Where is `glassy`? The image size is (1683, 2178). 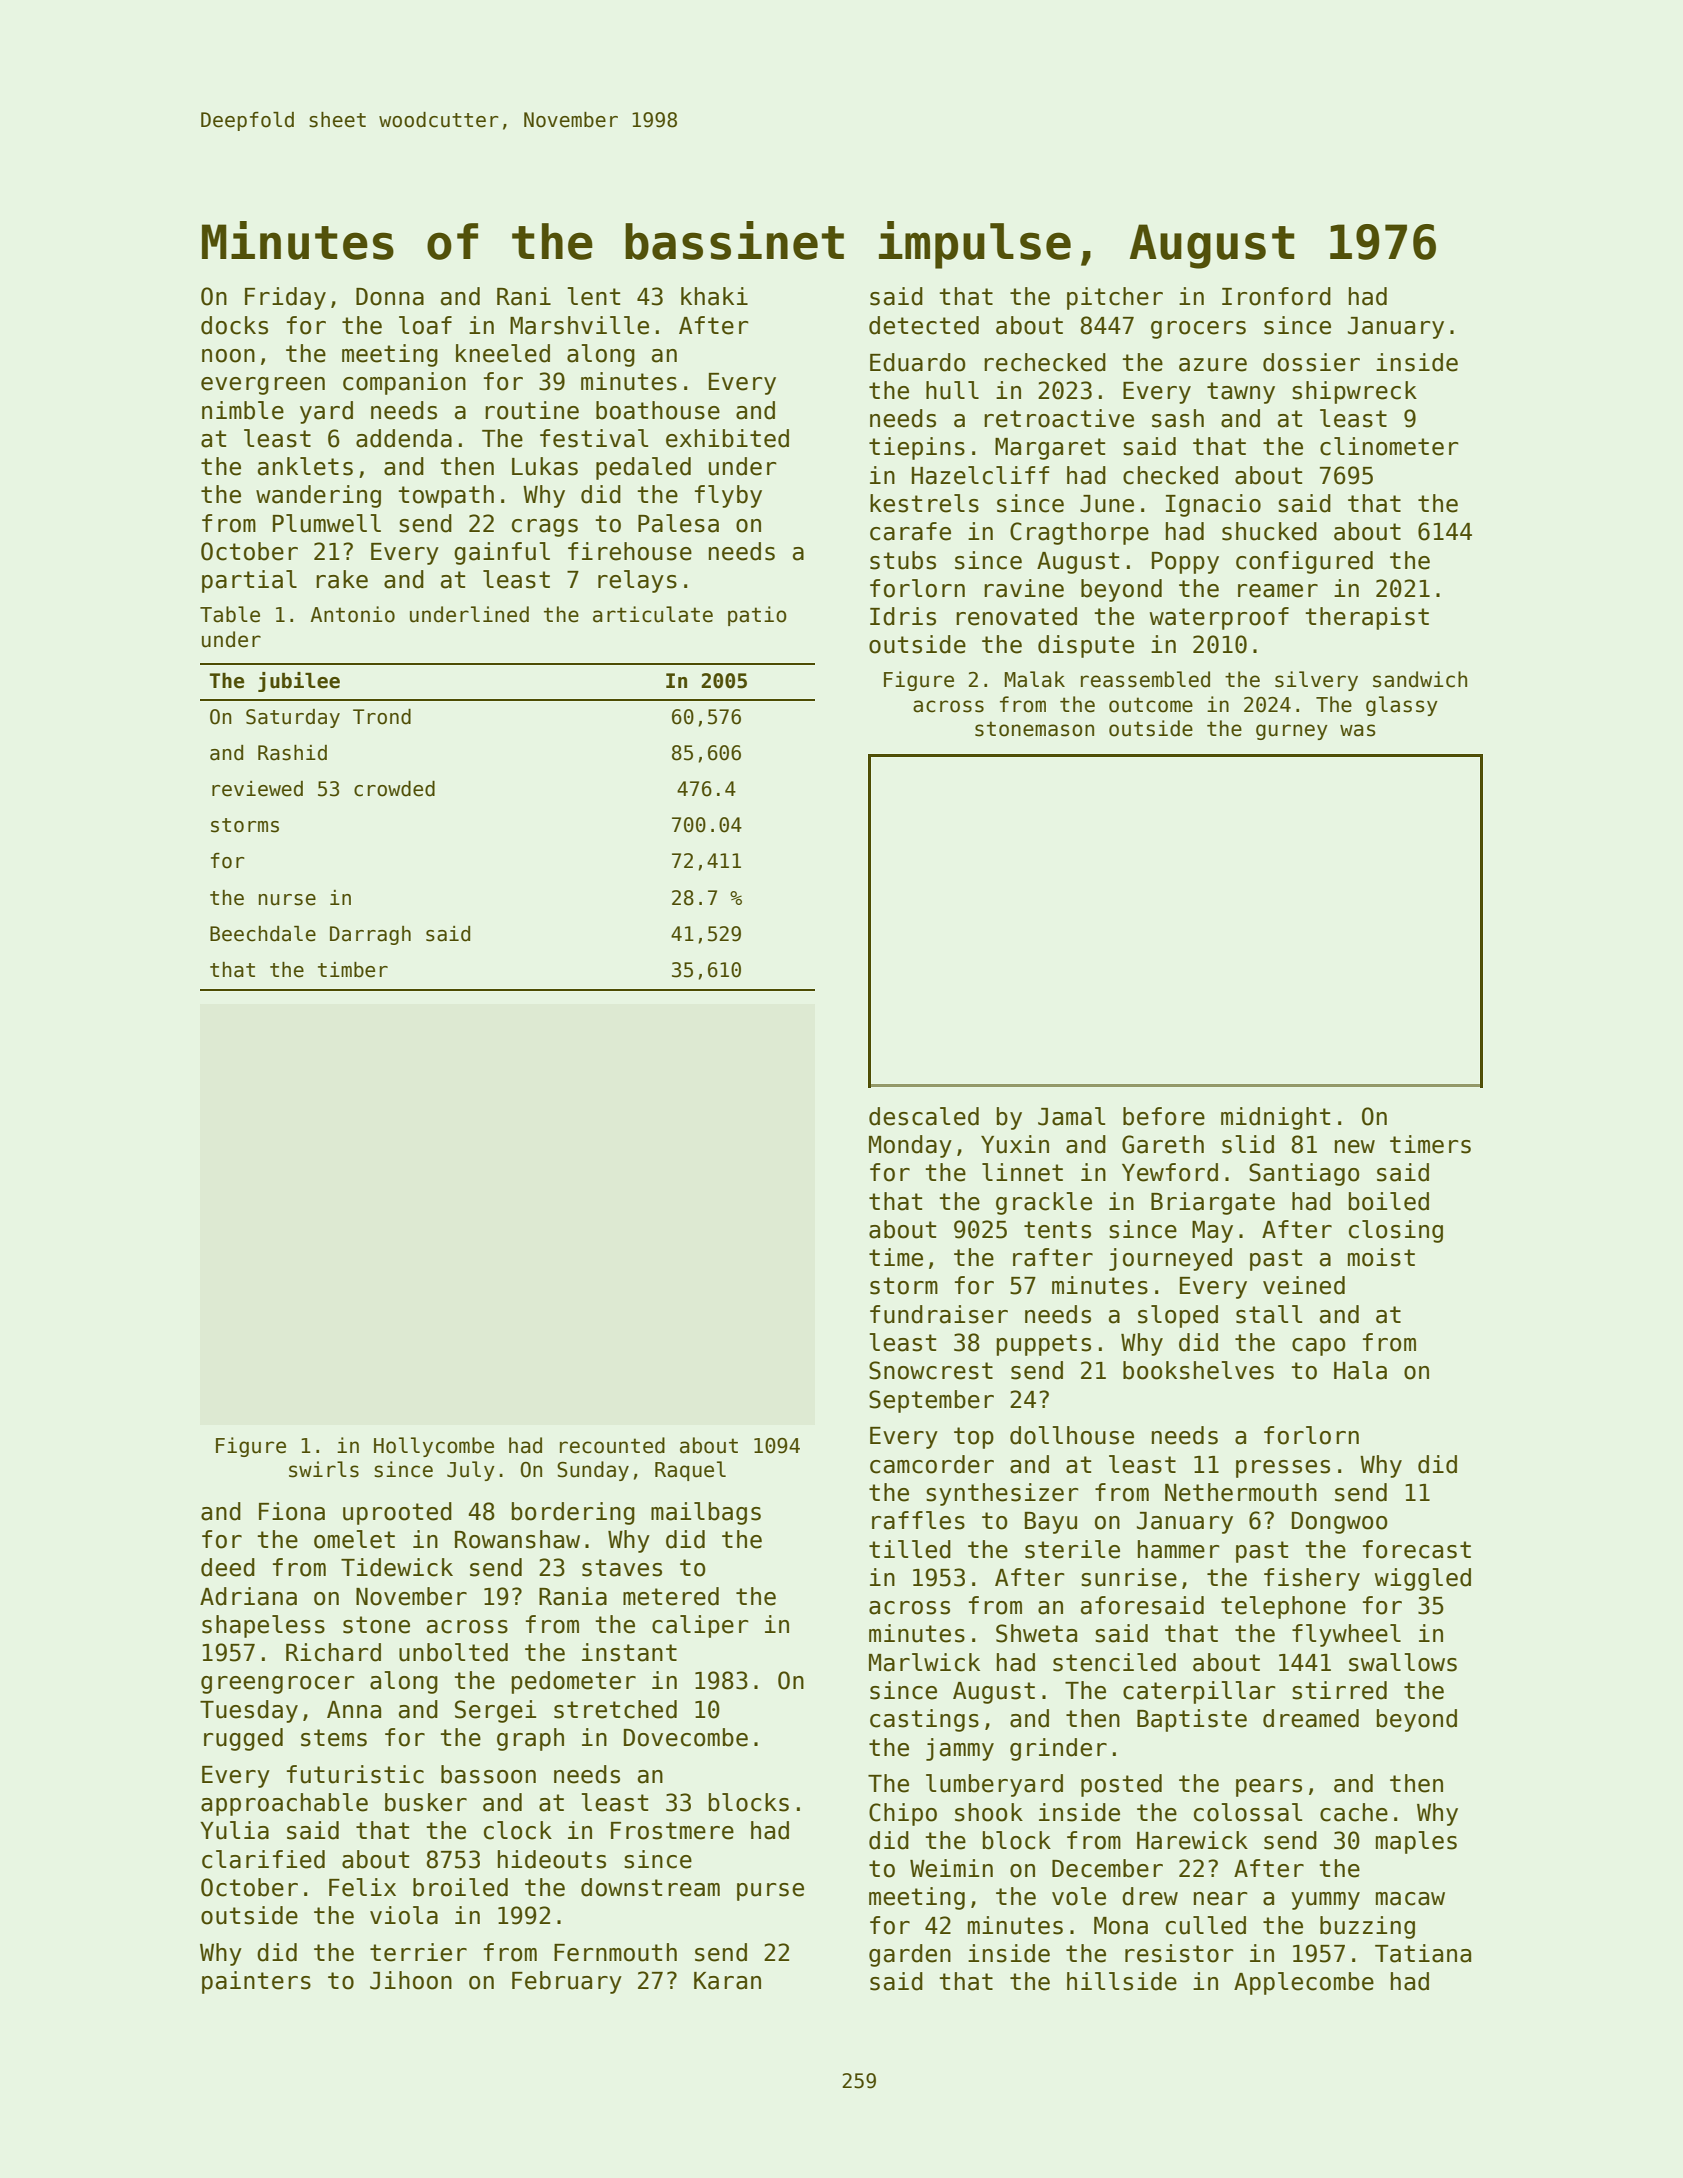 glassy is located at coordinates (1402, 706).
